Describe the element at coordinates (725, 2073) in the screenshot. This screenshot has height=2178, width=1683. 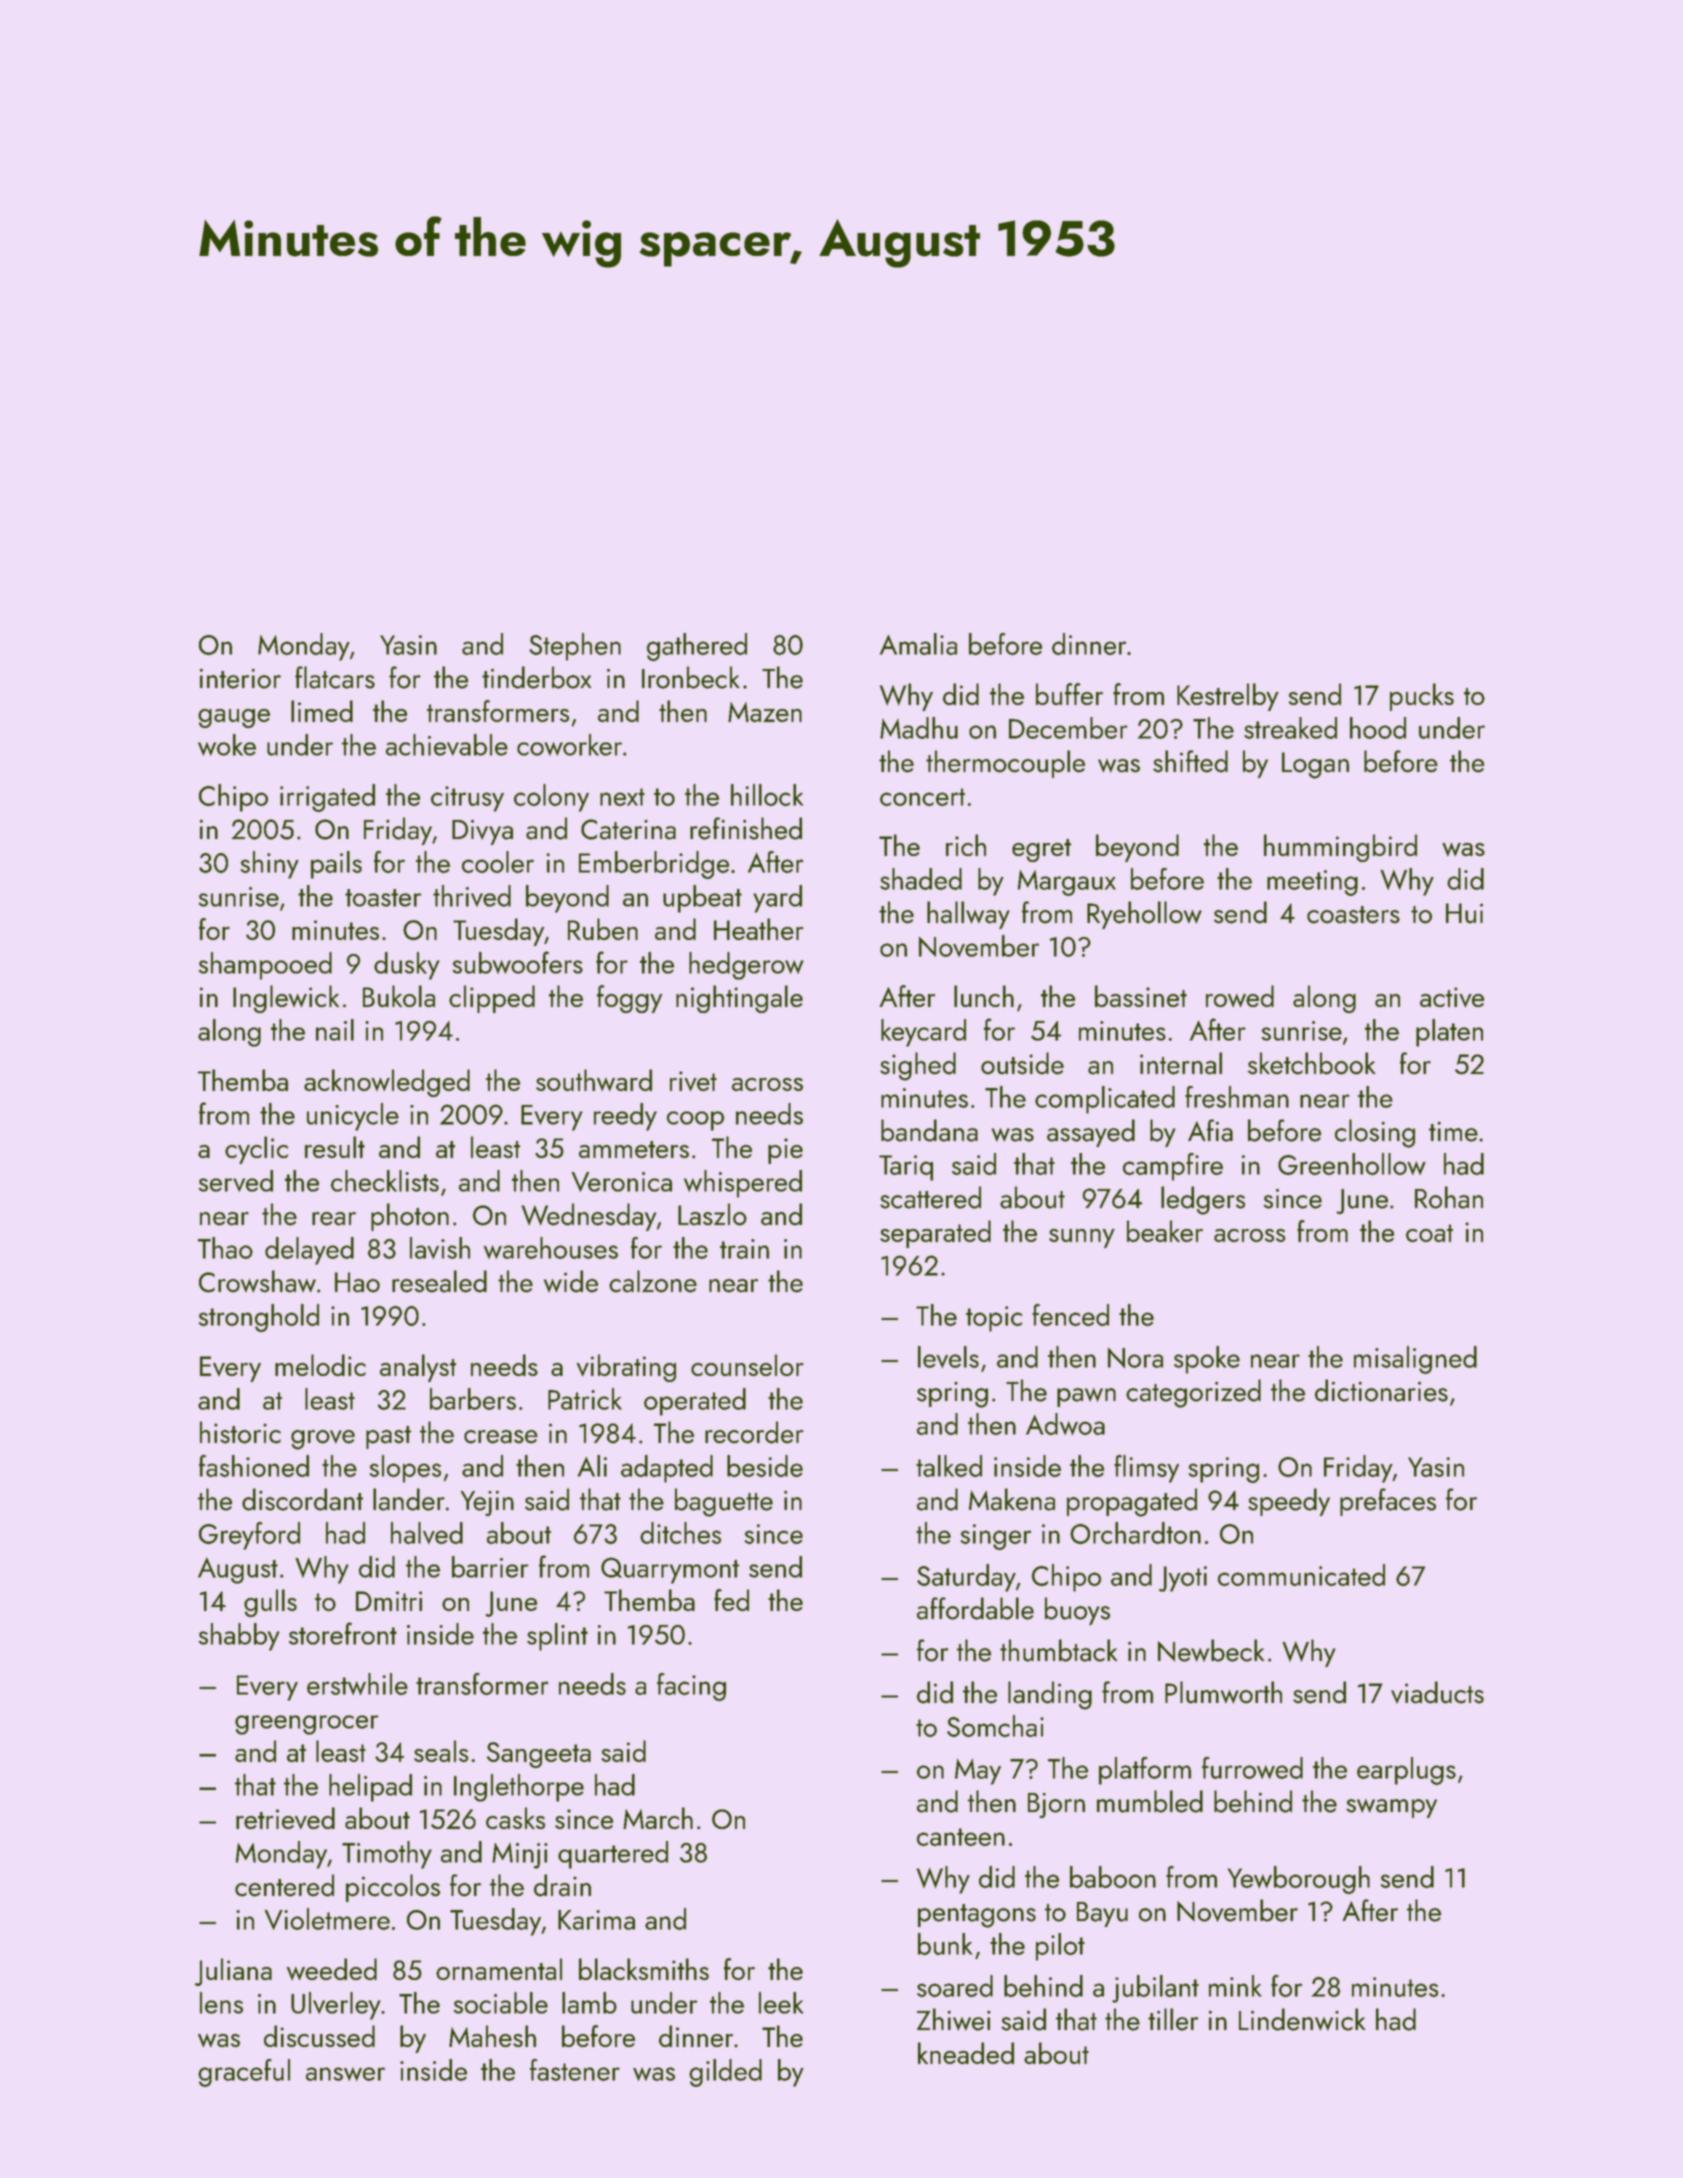
I see `gilded` at that location.
